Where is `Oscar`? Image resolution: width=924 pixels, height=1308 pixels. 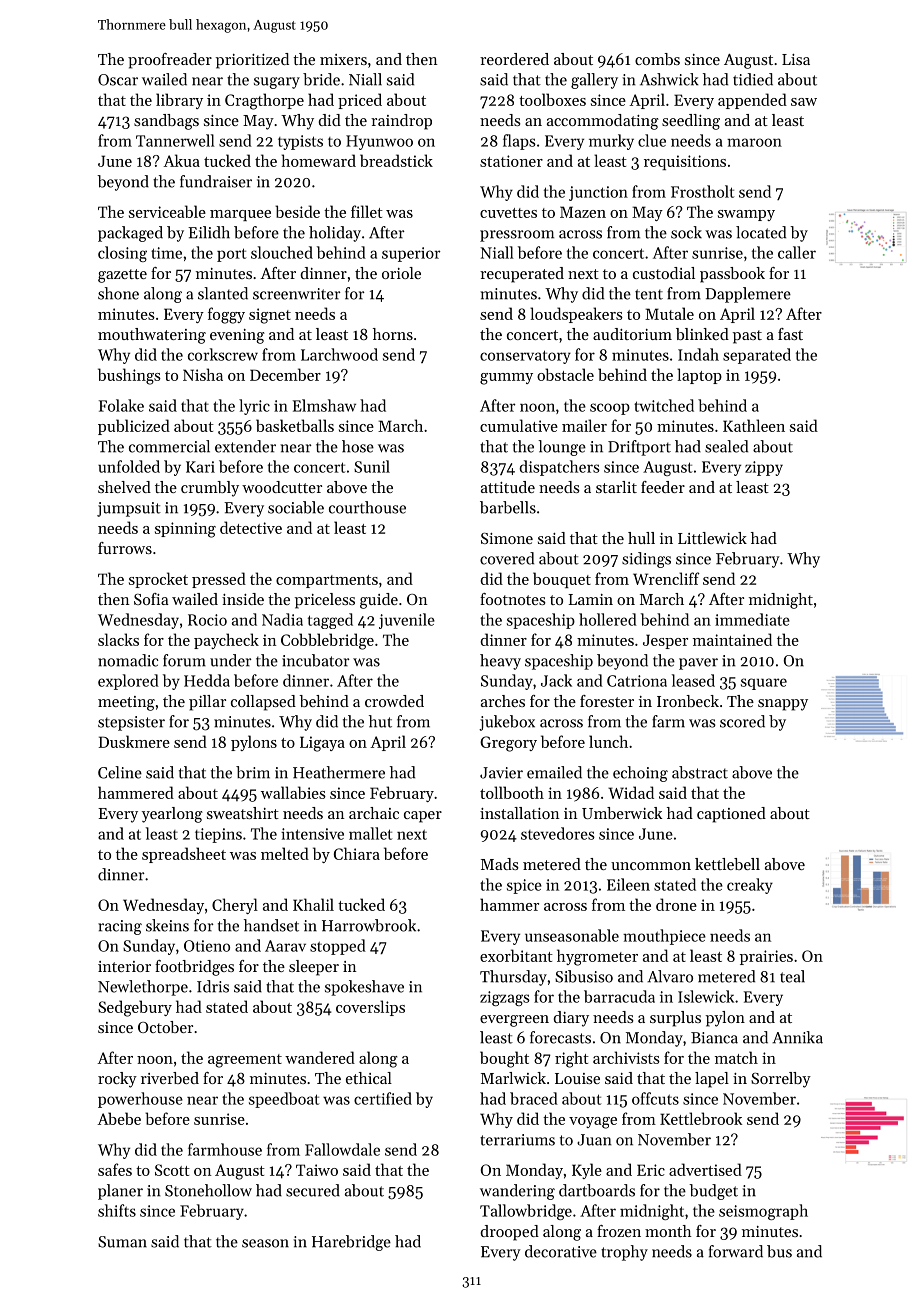
Oscar is located at coordinates (118, 80).
